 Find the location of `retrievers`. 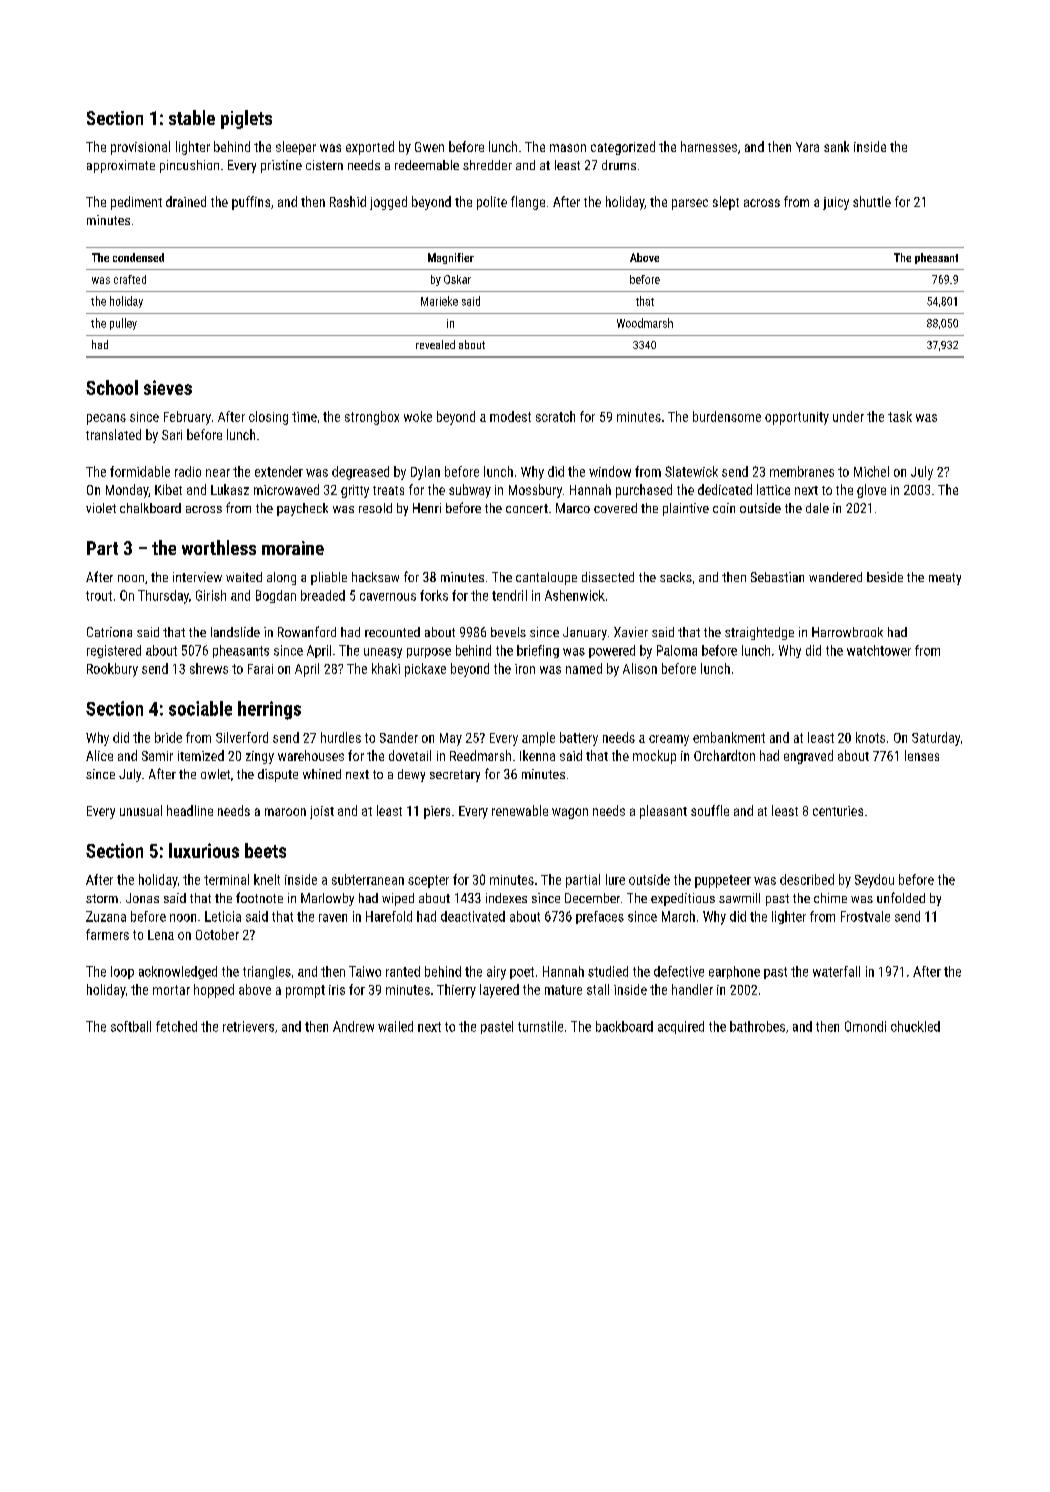

retrievers is located at coordinates (248, 1026).
